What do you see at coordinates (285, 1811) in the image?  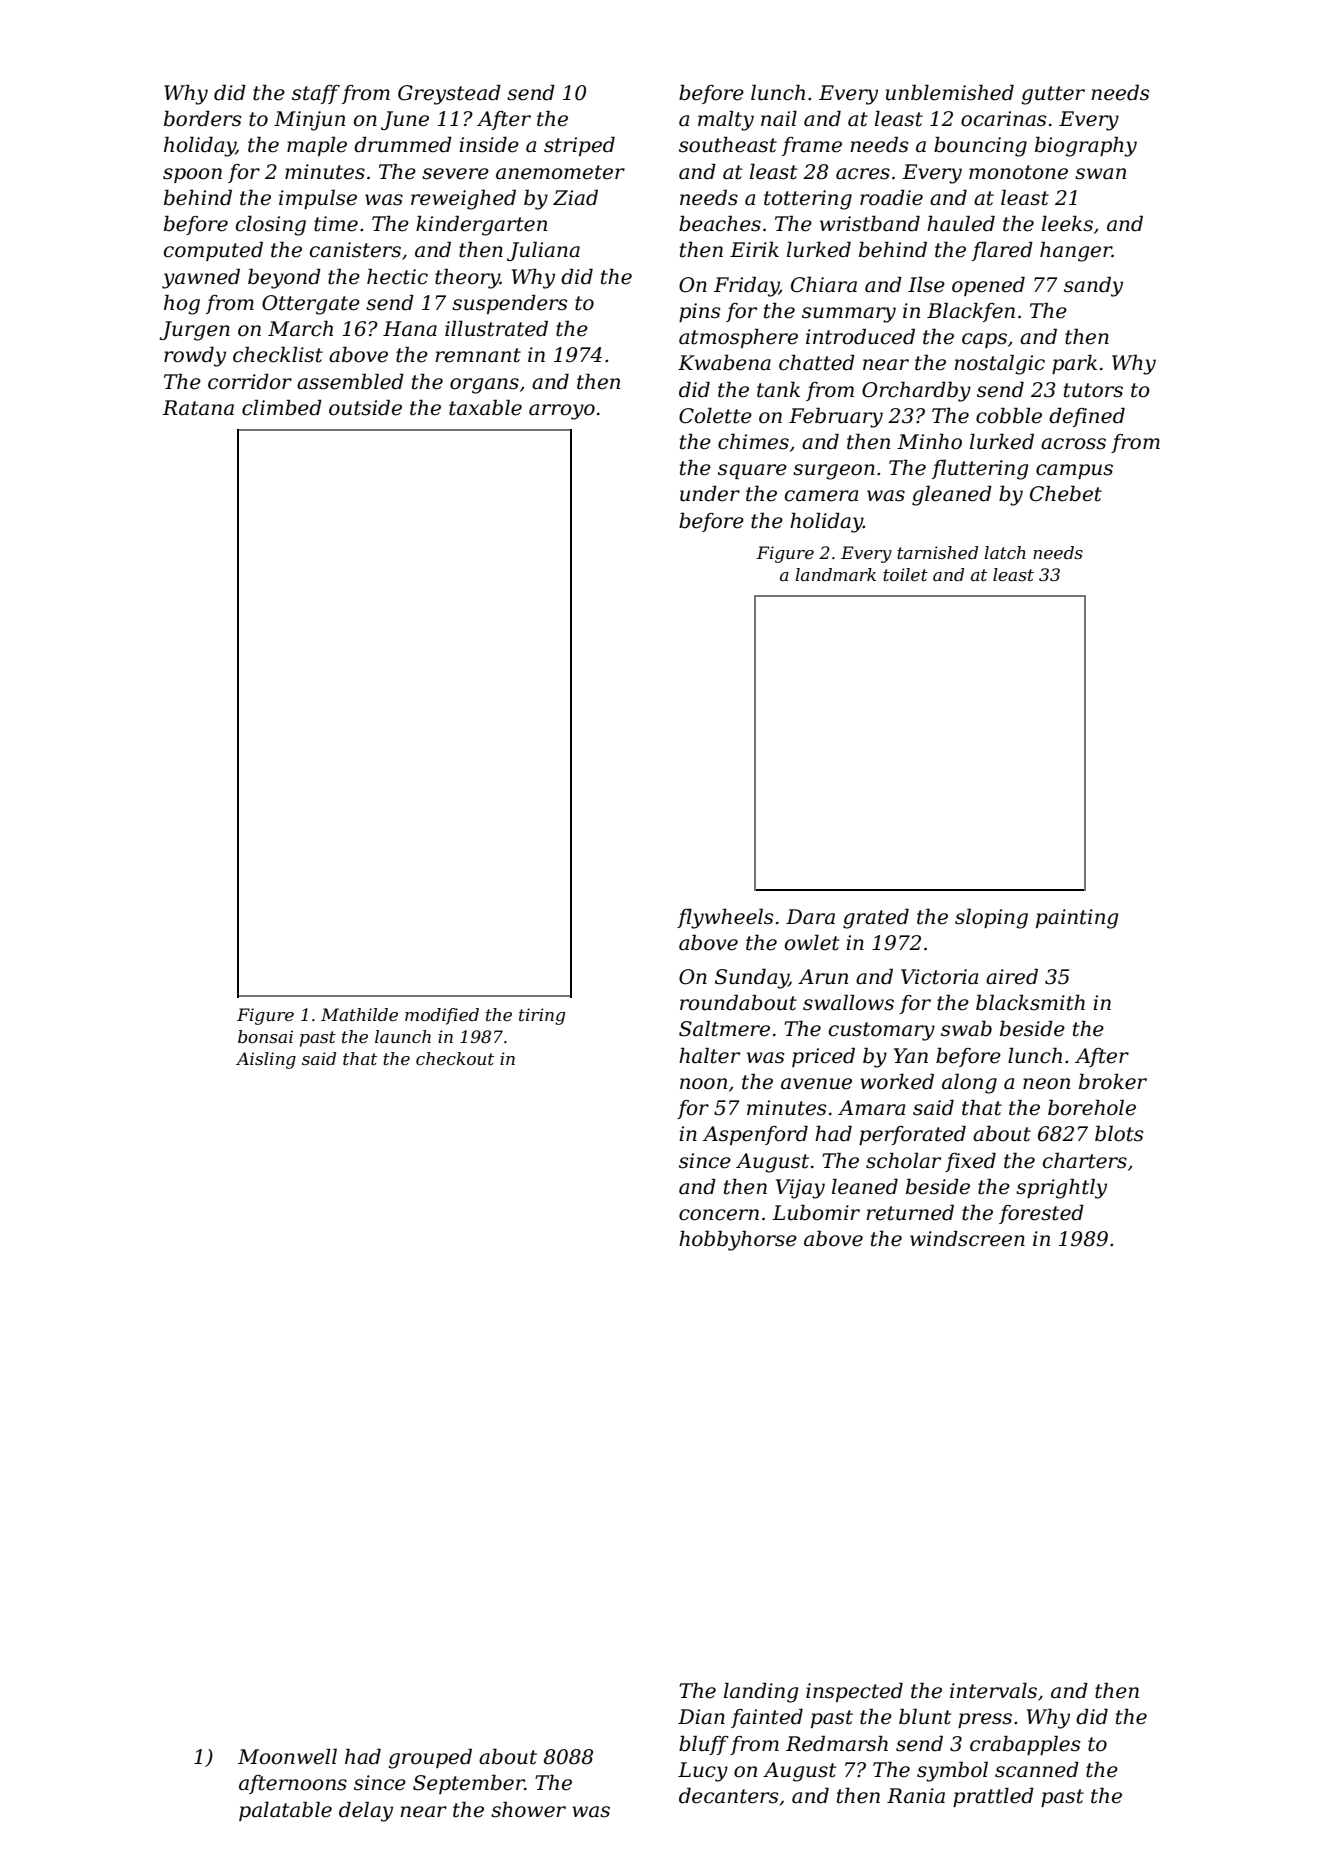 I see `palatable` at bounding box center [285, 1811].
